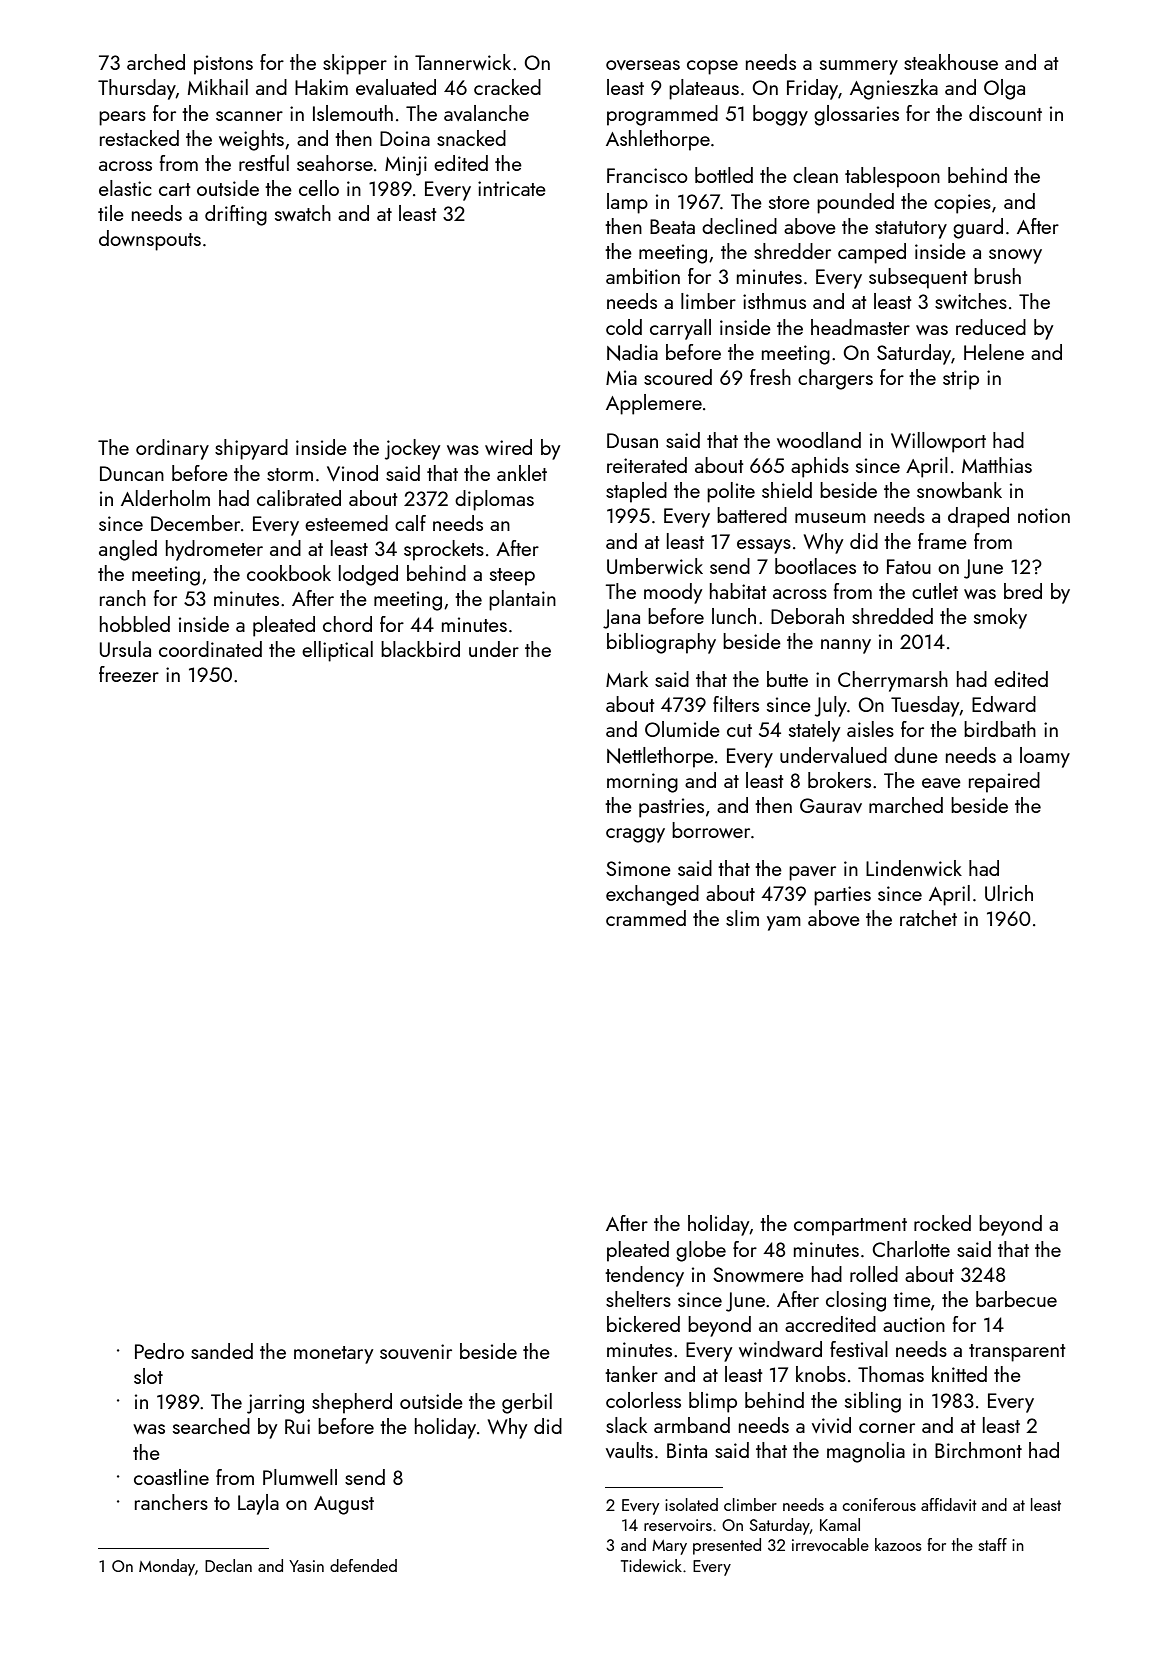 This screenshot has height=1655, width=1170. What do you see at coordinates (171, 1477) in the screenshot?
I see `coastline` at bounding box center [171, 1477].
